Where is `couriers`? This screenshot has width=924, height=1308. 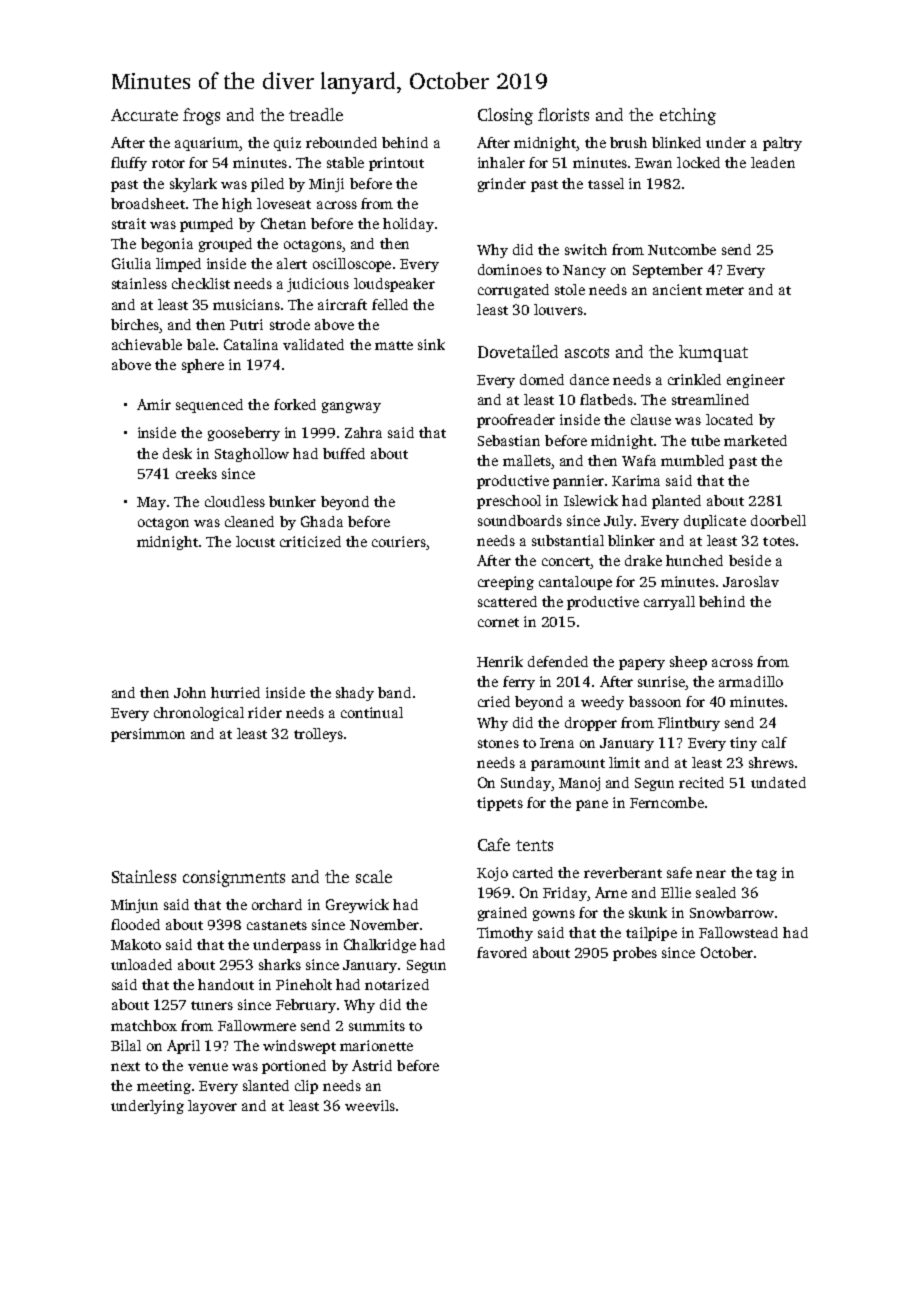
couriers is located at coordinates (399, 541).
